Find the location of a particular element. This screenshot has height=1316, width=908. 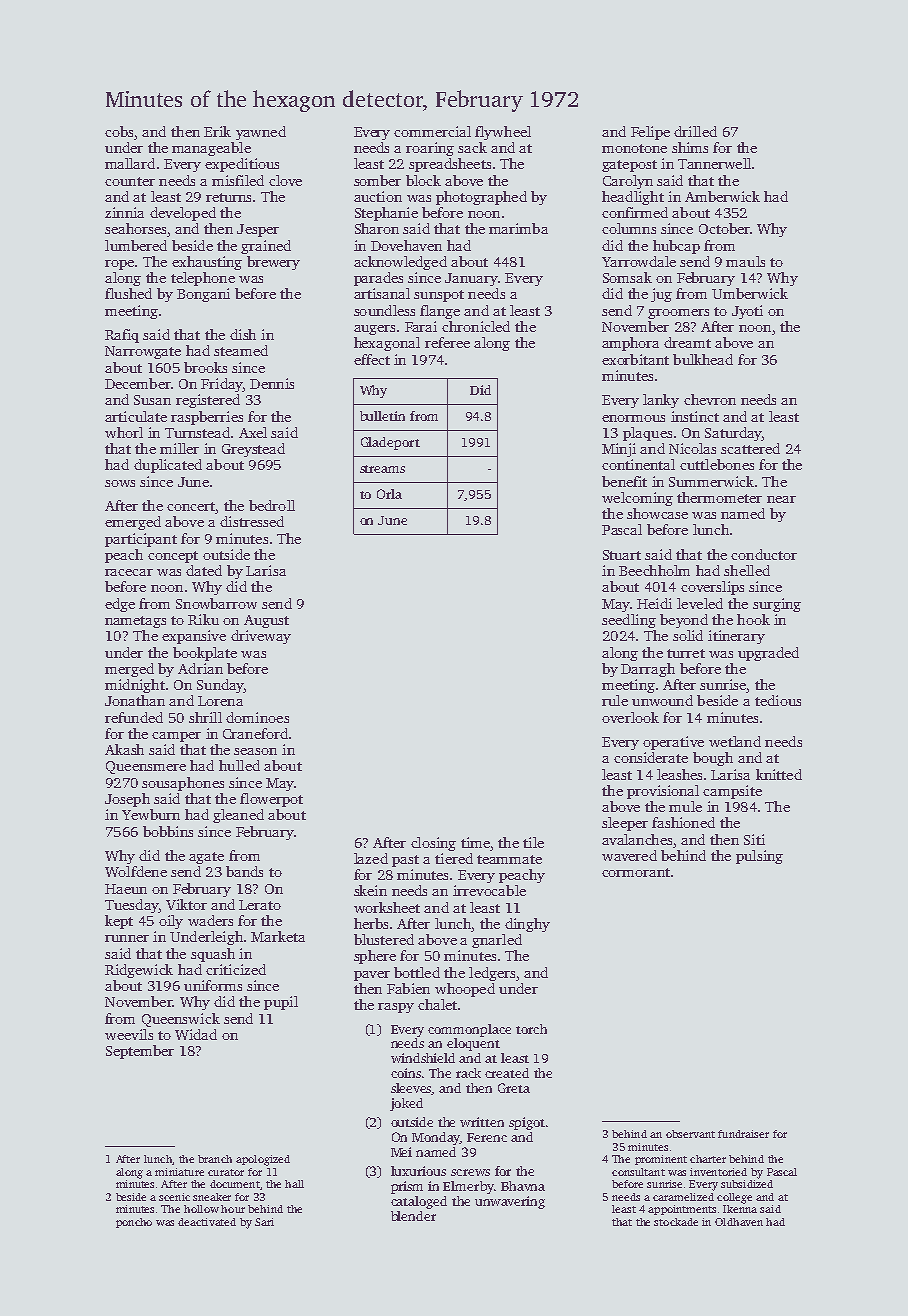

Dennis is located at coordinates (272, 383).
